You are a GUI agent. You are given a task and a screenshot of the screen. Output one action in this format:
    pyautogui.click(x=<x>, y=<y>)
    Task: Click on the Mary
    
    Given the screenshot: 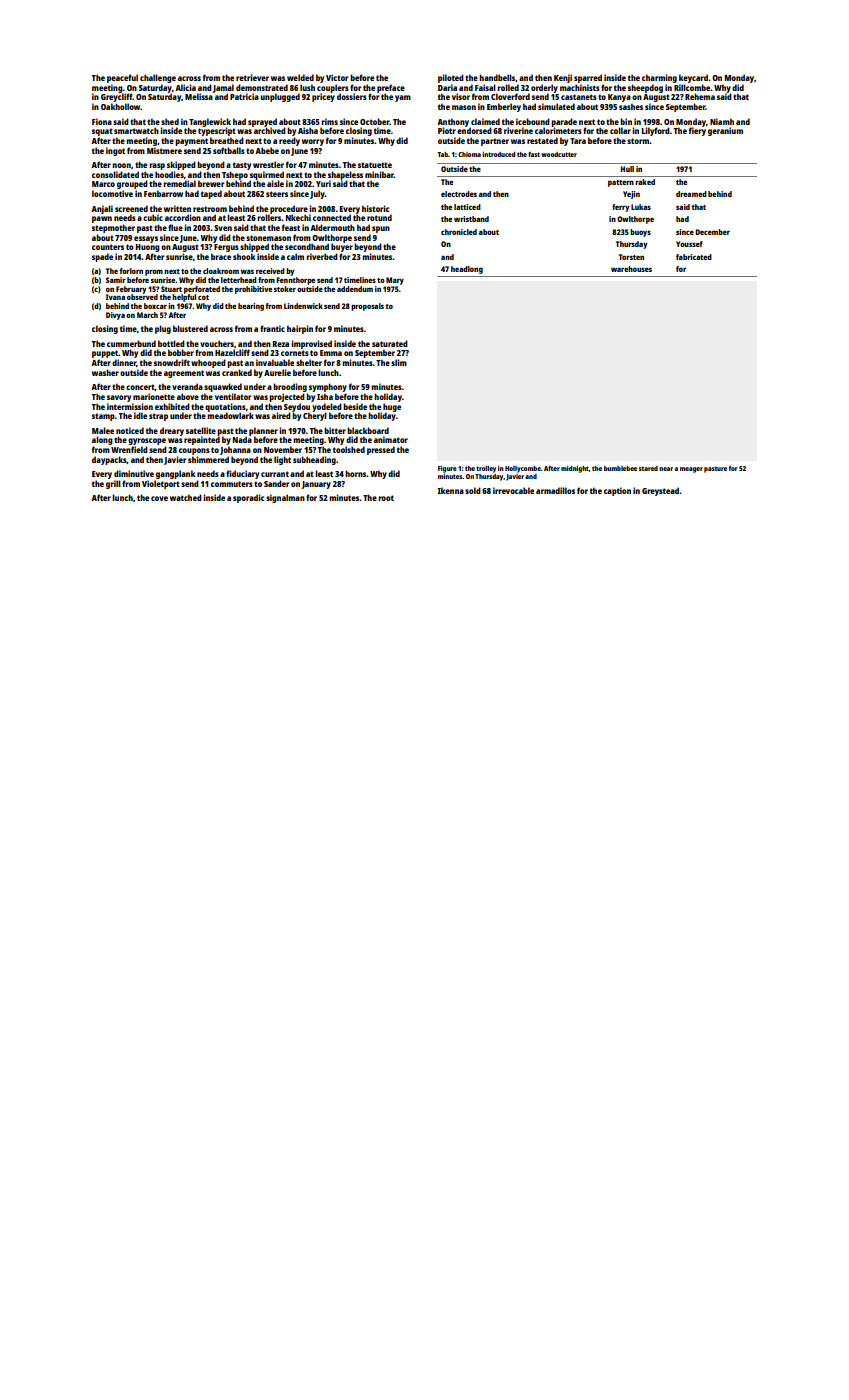 What is the action you would take?
    pyautogui.click(x=395, y=281)
